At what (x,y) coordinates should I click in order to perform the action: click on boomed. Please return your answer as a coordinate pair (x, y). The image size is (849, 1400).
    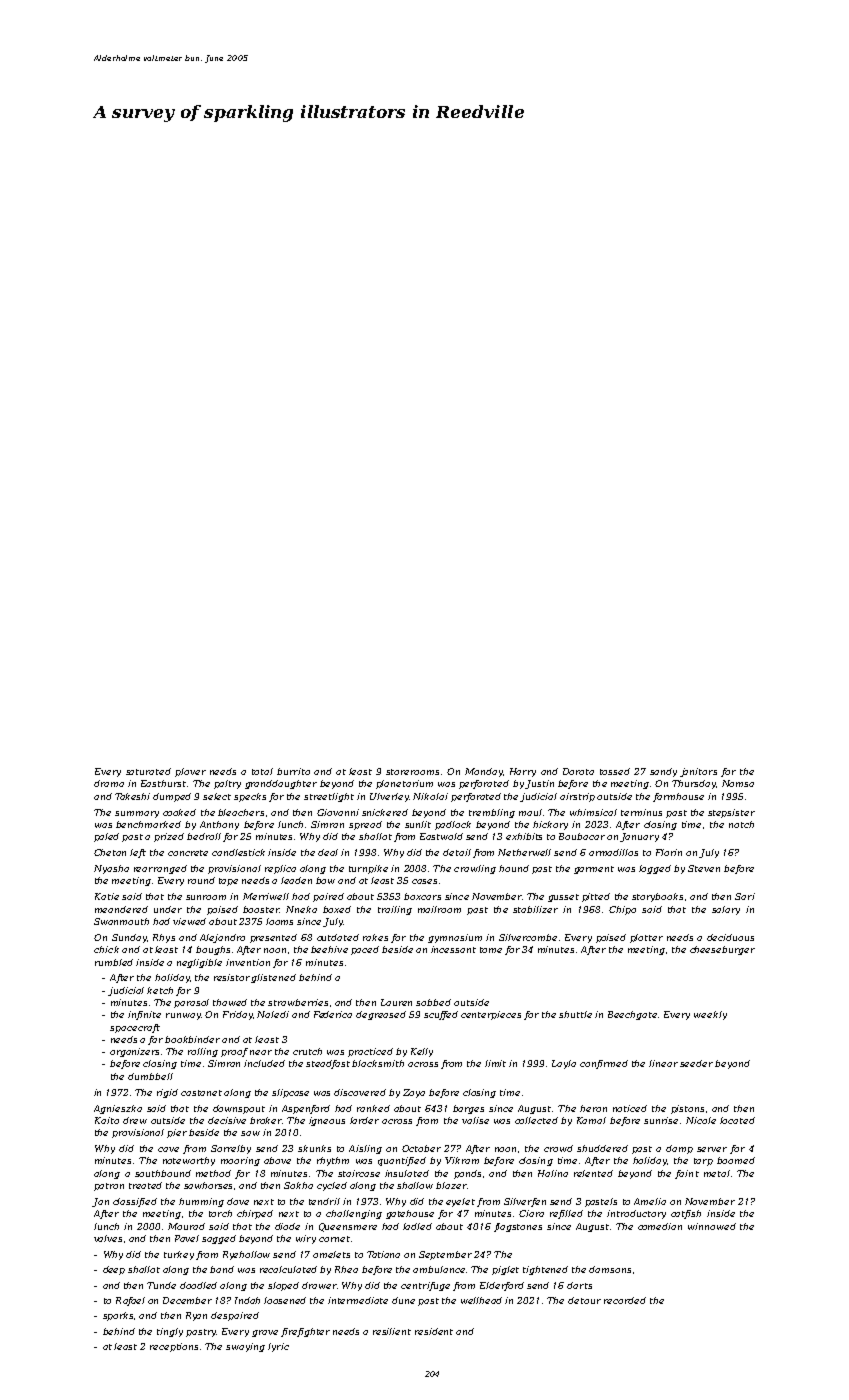
    Looking at the image, I should click on (736, 1160).
